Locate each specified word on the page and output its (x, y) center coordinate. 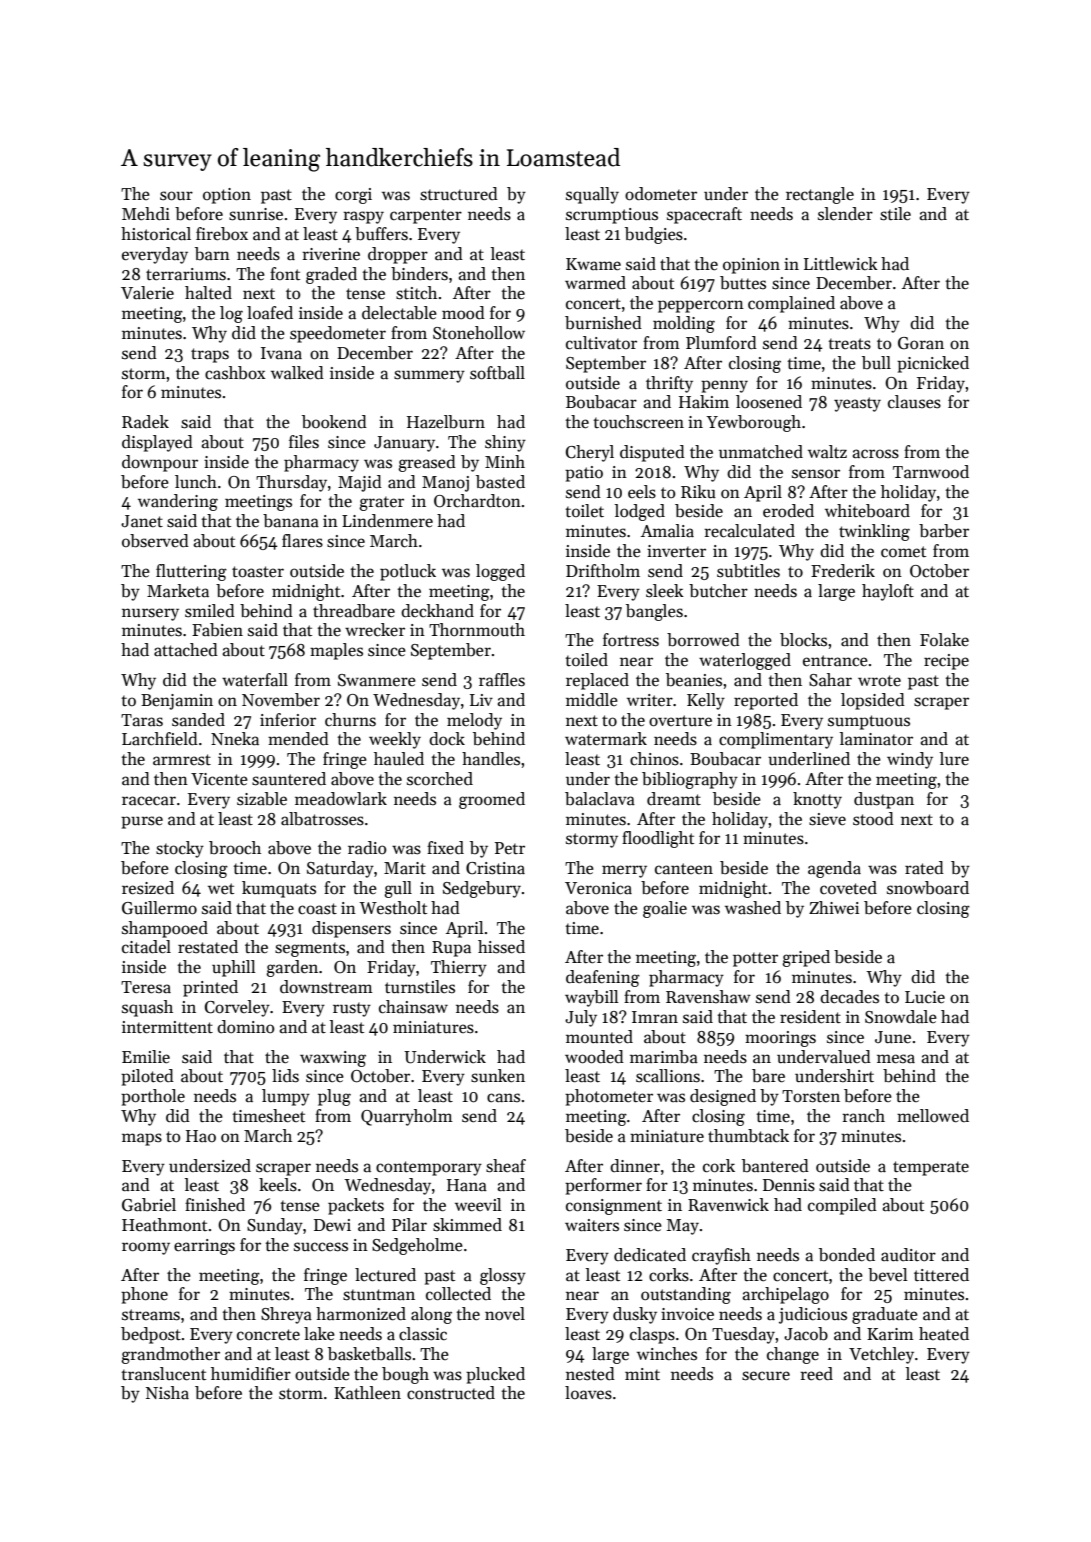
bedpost (151, 1335)
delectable (399, 313)
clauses (914, 402)
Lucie (925, 997)
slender (845, 214)
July (581, 1018)
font (285, 273)
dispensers (351, 929)
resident (810, 1017)
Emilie (146, 1057)
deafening (603, 978)
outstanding (686, 1295)
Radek (145, 422)
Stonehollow (479, 333)
